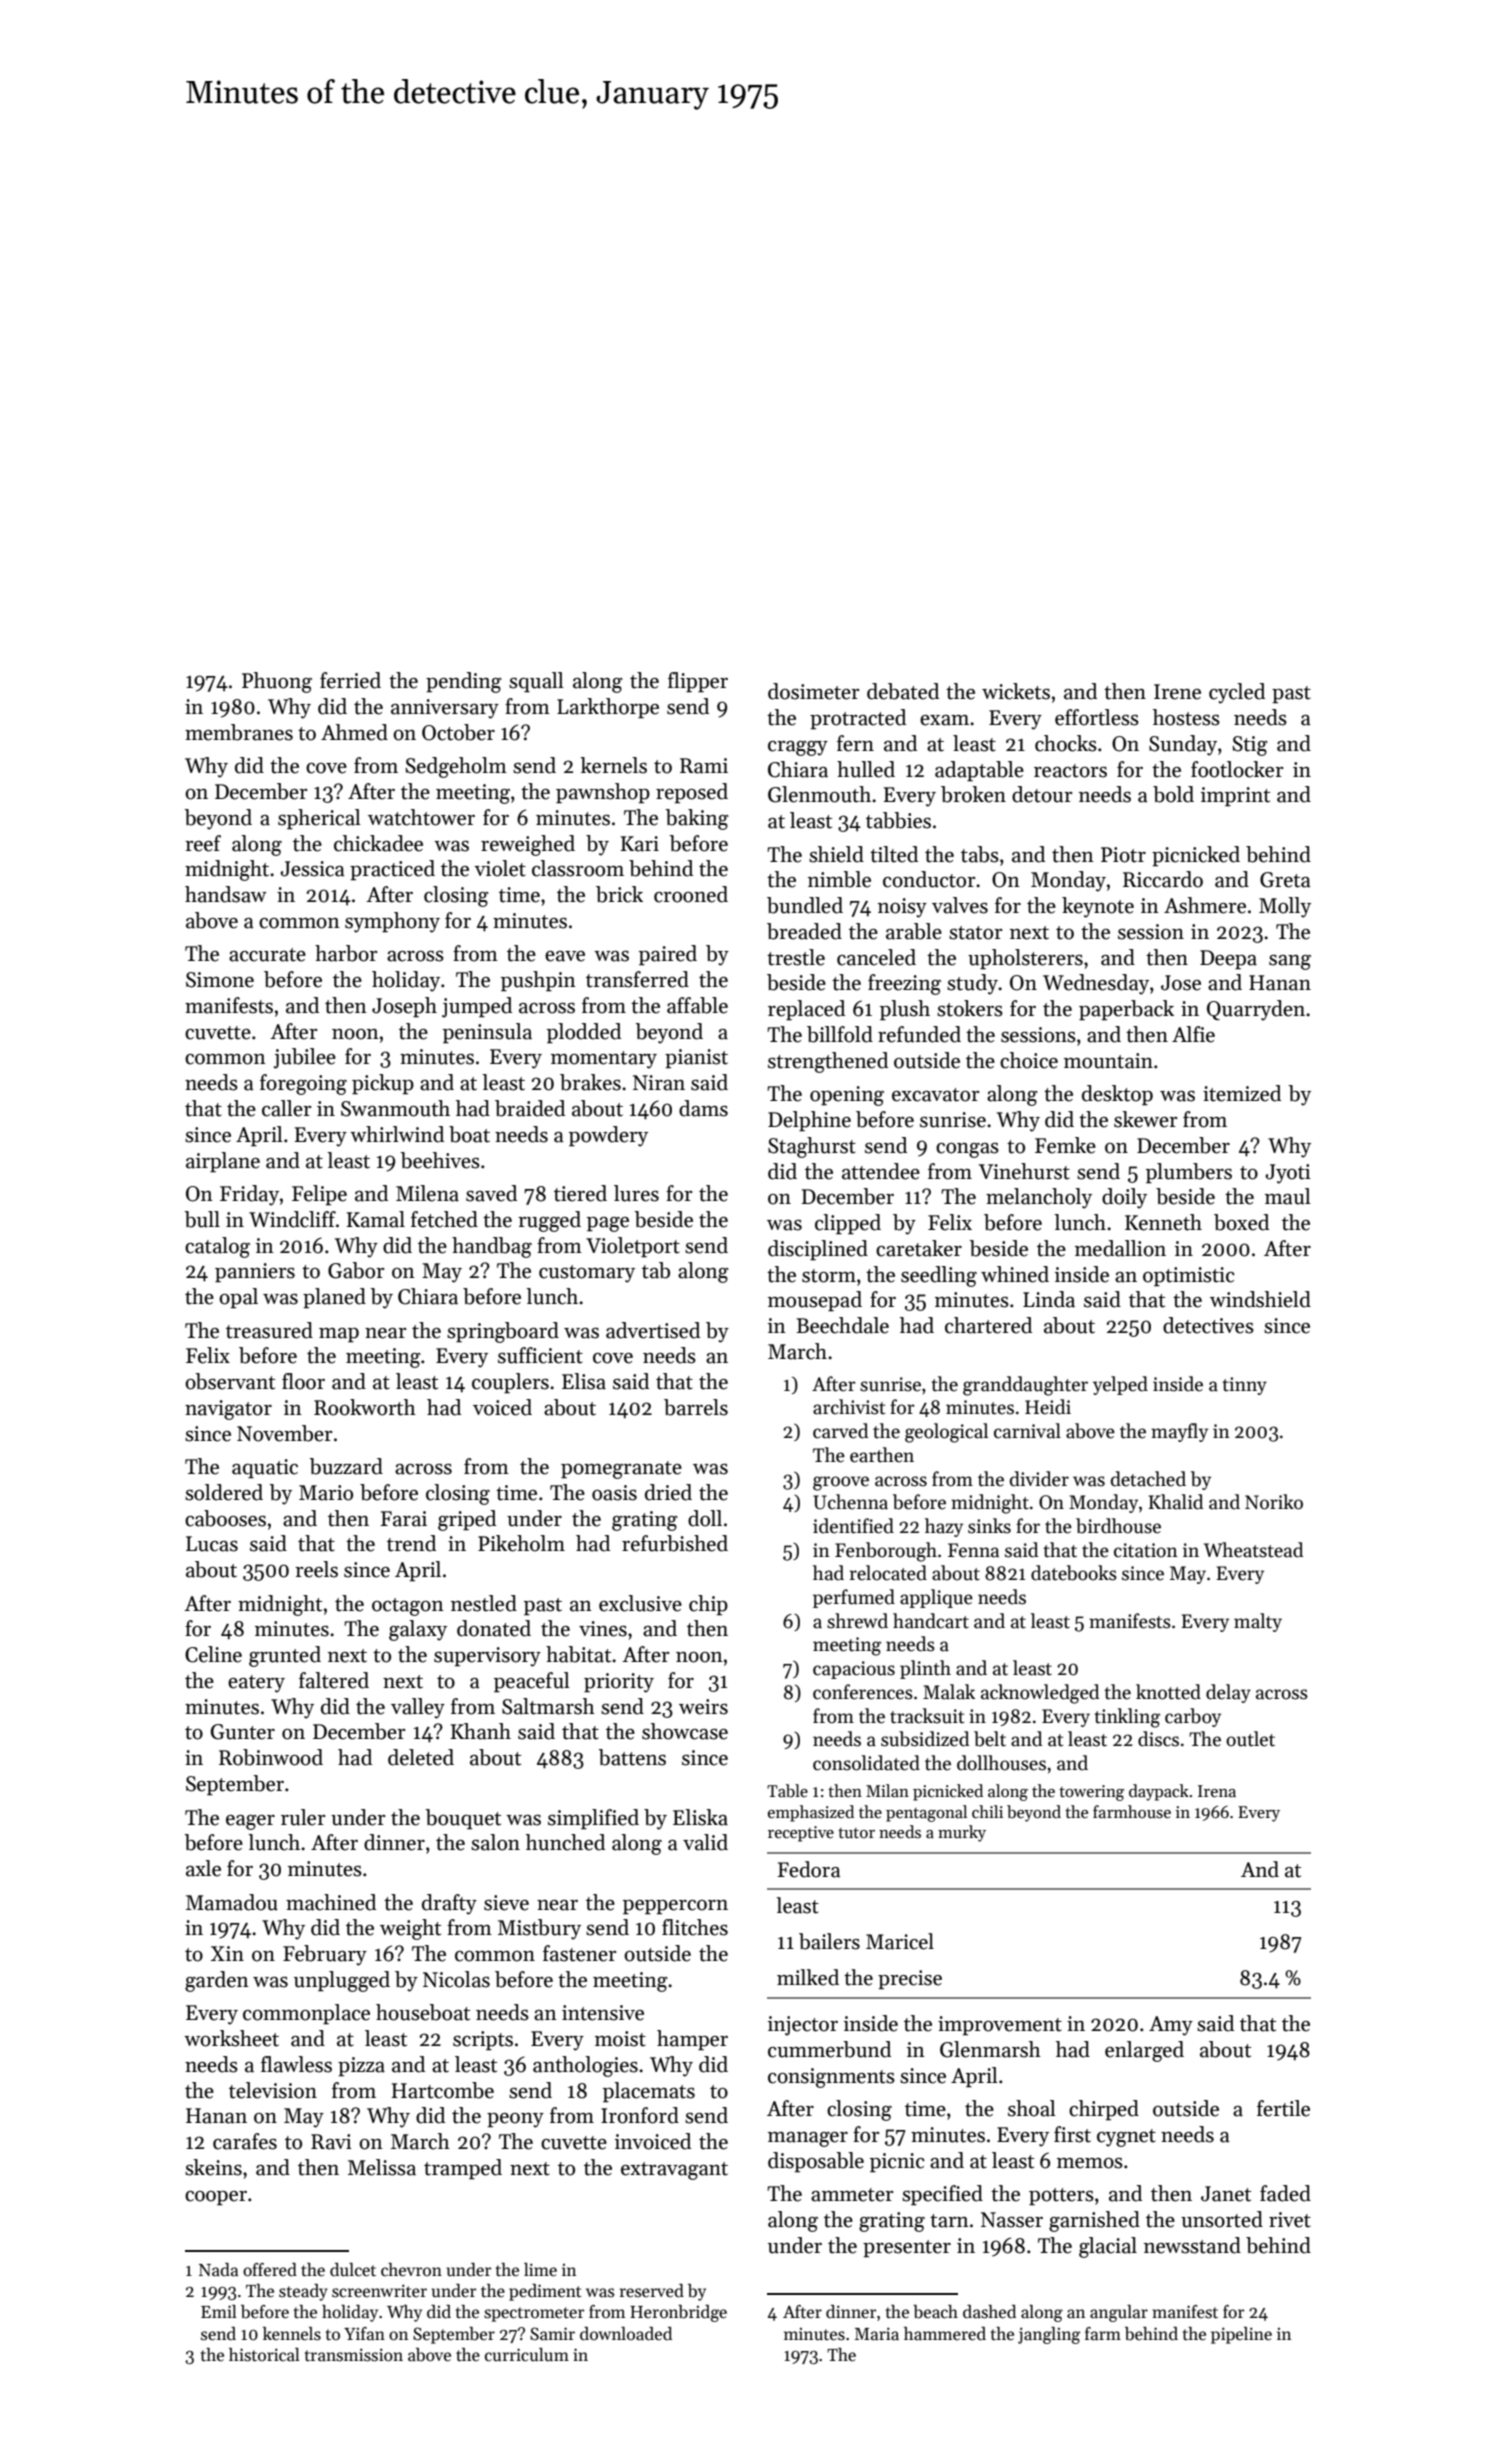 This screenshot has width=1496, height=2464. What do you see at coordinates (316, 1569) in the screenshot?
I see `reels` at bounding box center [316, 1569].
